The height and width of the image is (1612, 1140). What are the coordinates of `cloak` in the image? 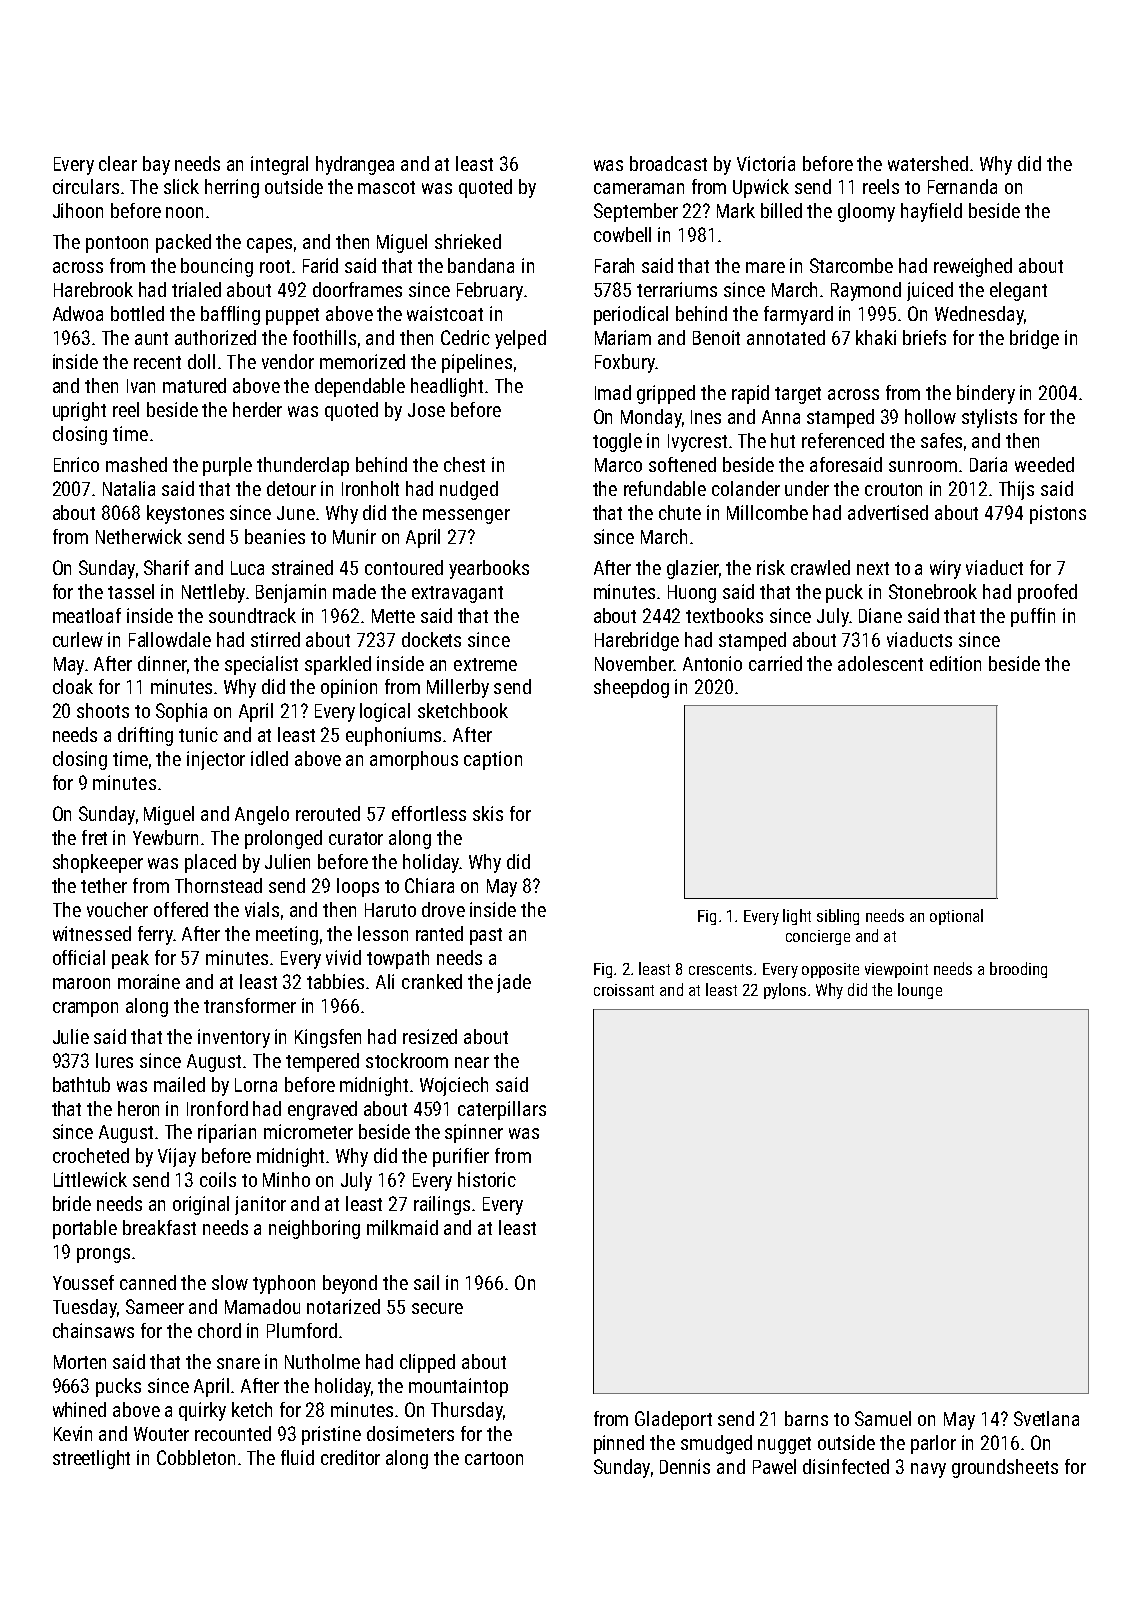 It's located at (73, 686).
